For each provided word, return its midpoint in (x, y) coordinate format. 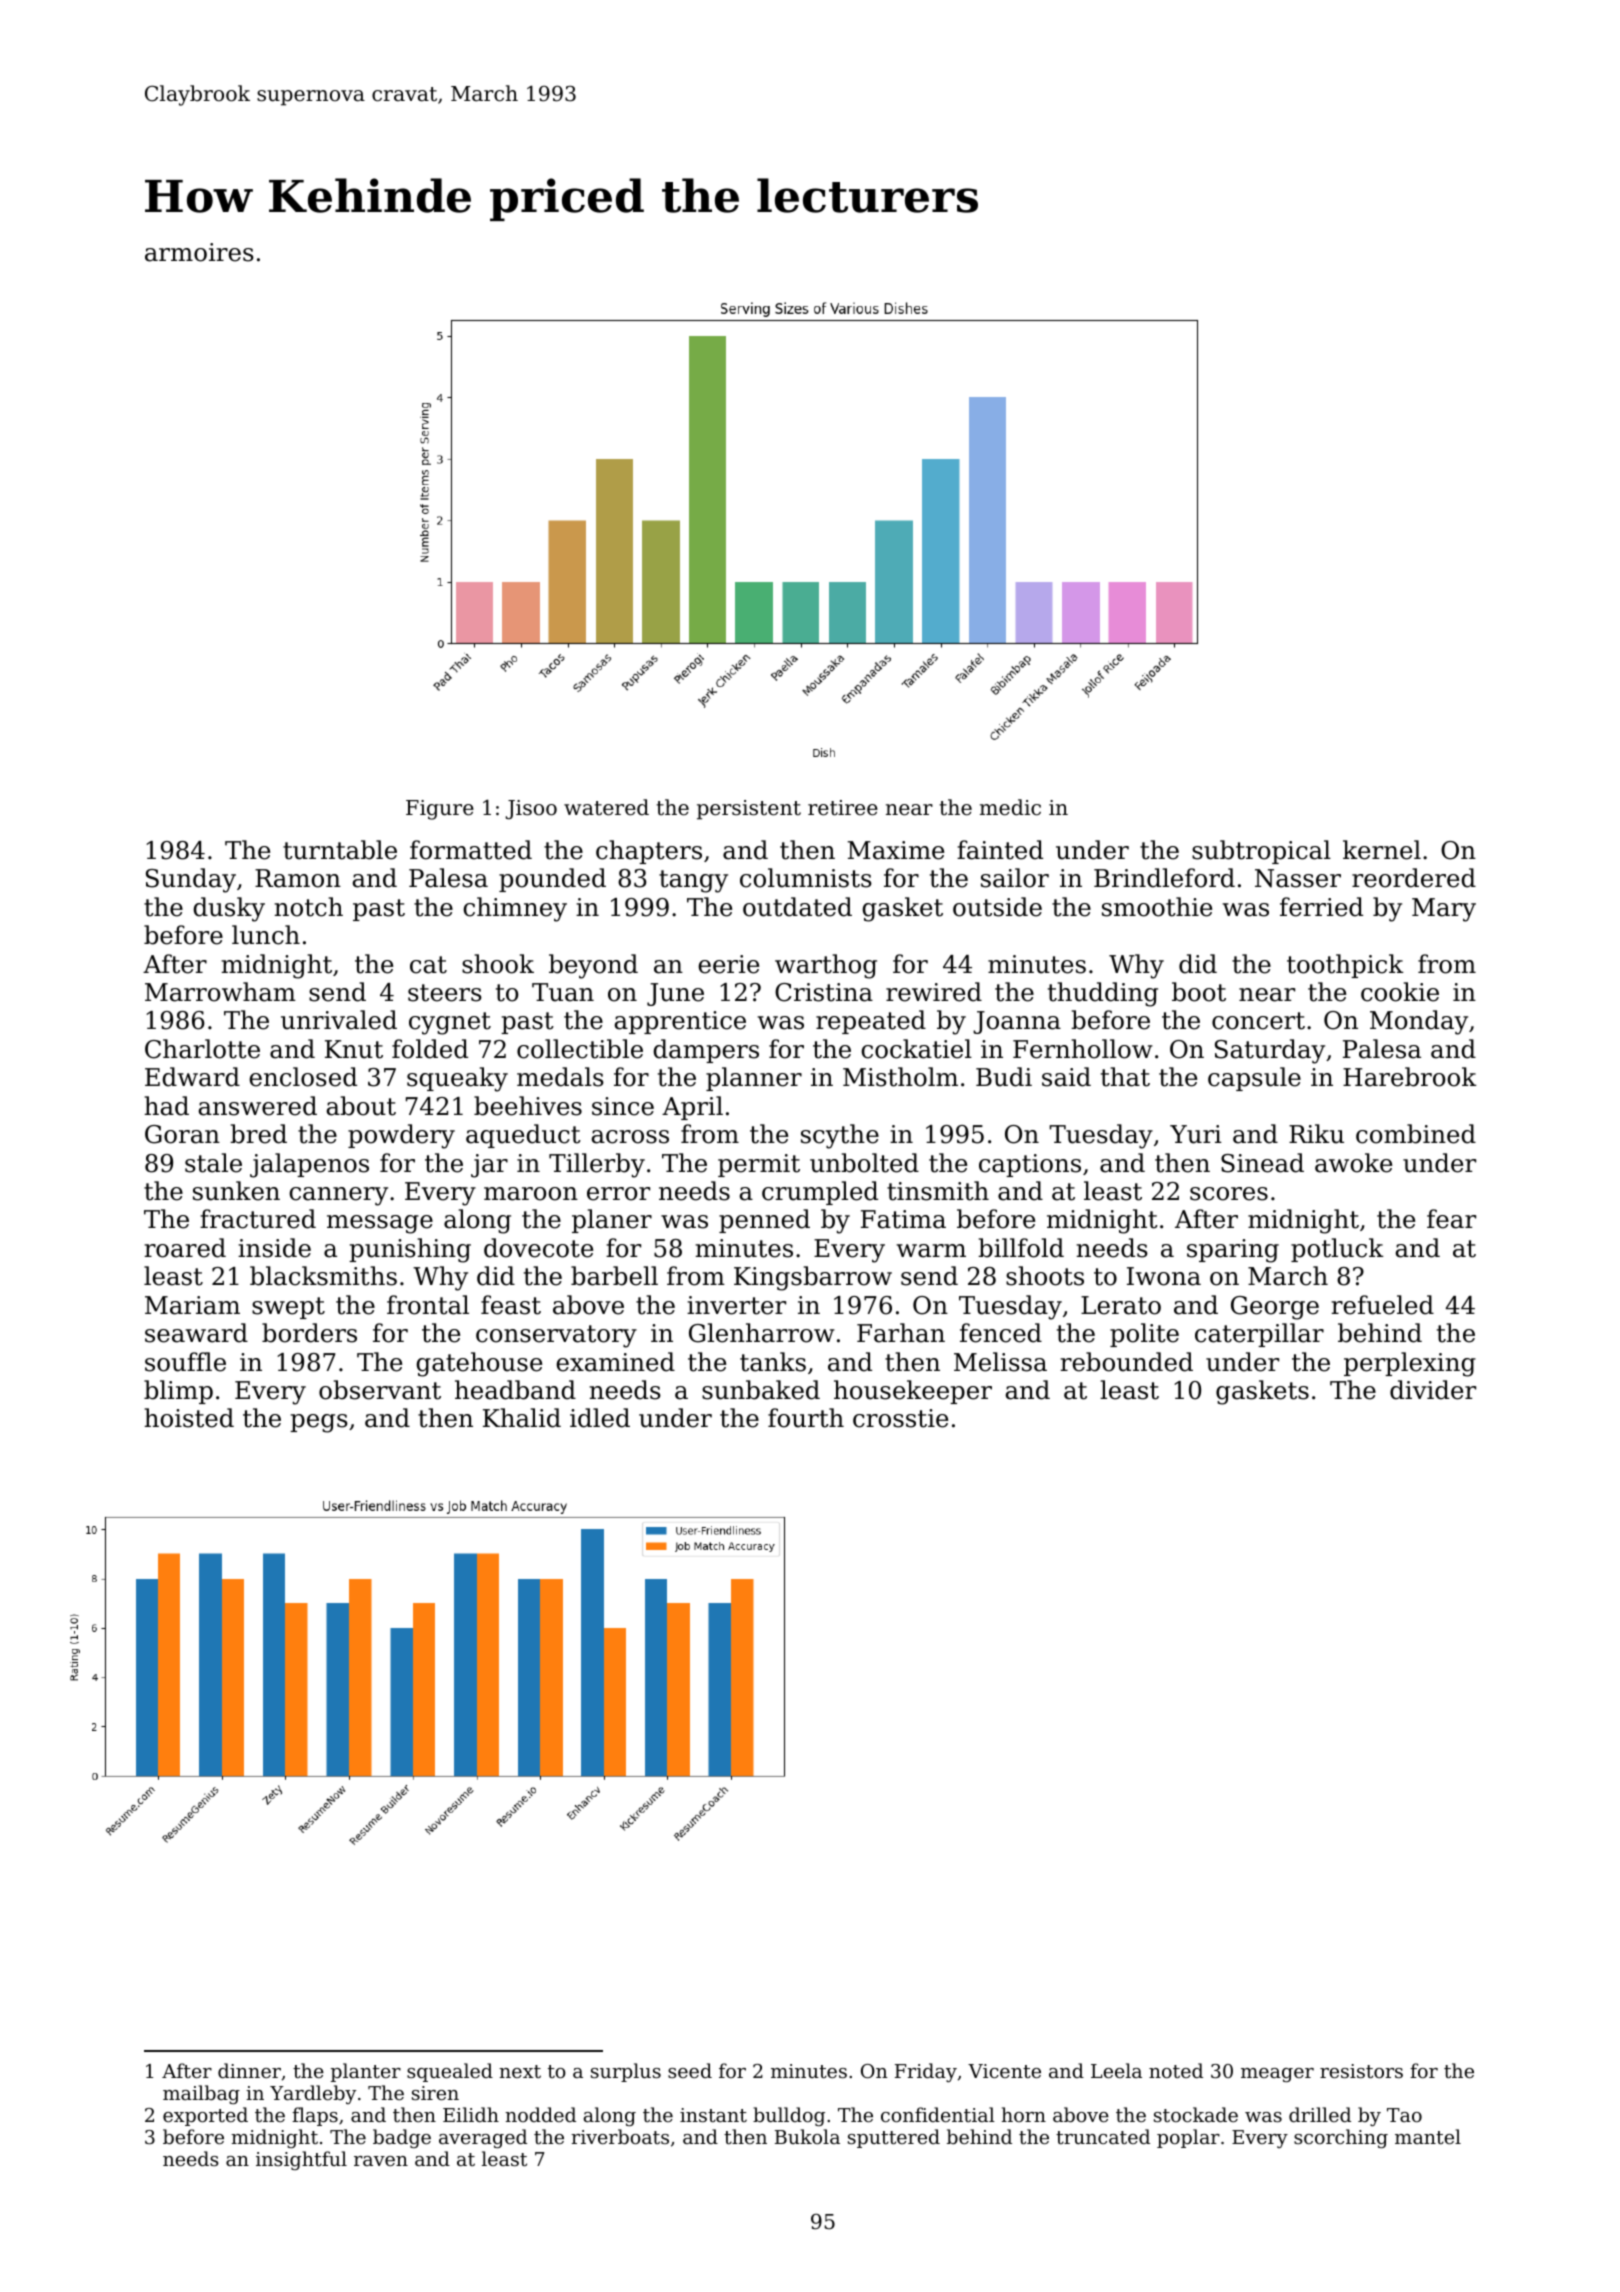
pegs (319, 1423)
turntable (340, 850)
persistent (749, 810)
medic (1010, 807)
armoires (199, 252)
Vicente (1004, 2071)
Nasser (1298, 878)
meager (1277, 2075)
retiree (843, 808)
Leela (1116, 2070)
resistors (1361, 2071)
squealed (450, 2072)
